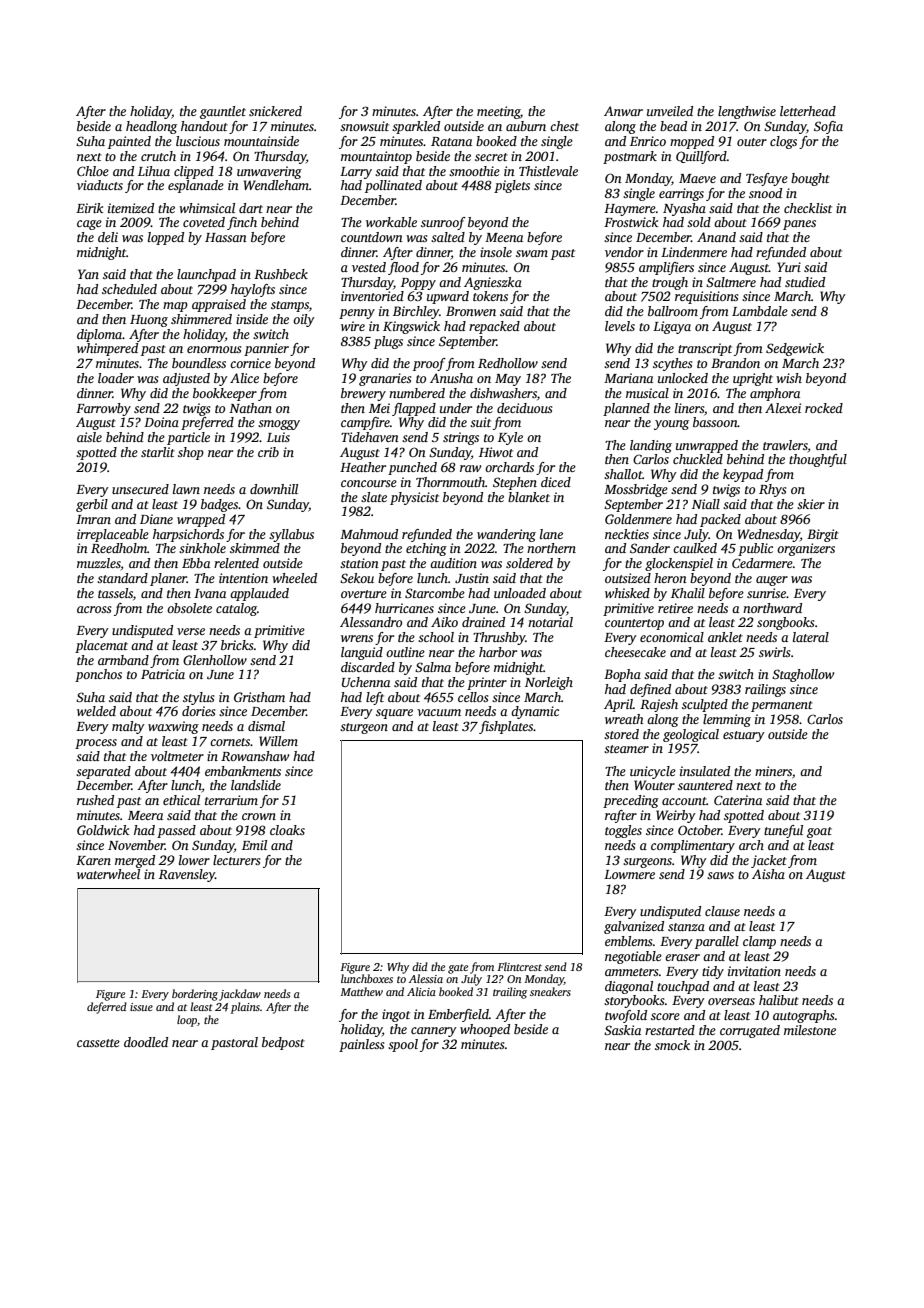 This screenshot has width=924, height=1308. Describe the element at coordinates (672, 637) in the screenshot. I see `economical` at that location.
